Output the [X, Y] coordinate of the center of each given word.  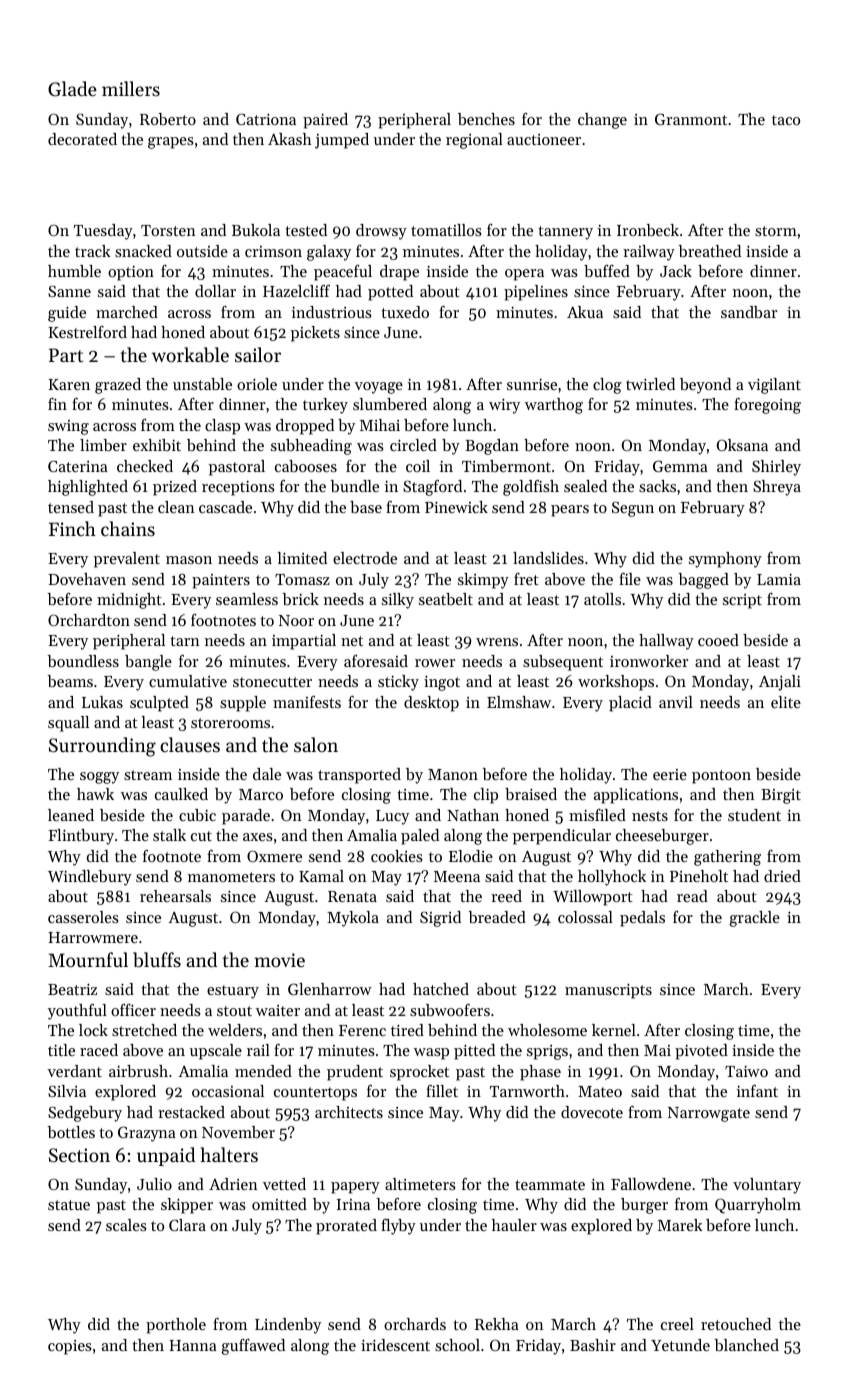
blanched [746, 1345]
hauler [514, 1225]
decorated [82, 139]
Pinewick [456, 507]
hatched [441, 989]
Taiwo [746, 1071]
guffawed [253, 1347]
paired [325, 121]
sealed [585, 486]
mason [189, 560]
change [602, 121]
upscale [216, 1052]
